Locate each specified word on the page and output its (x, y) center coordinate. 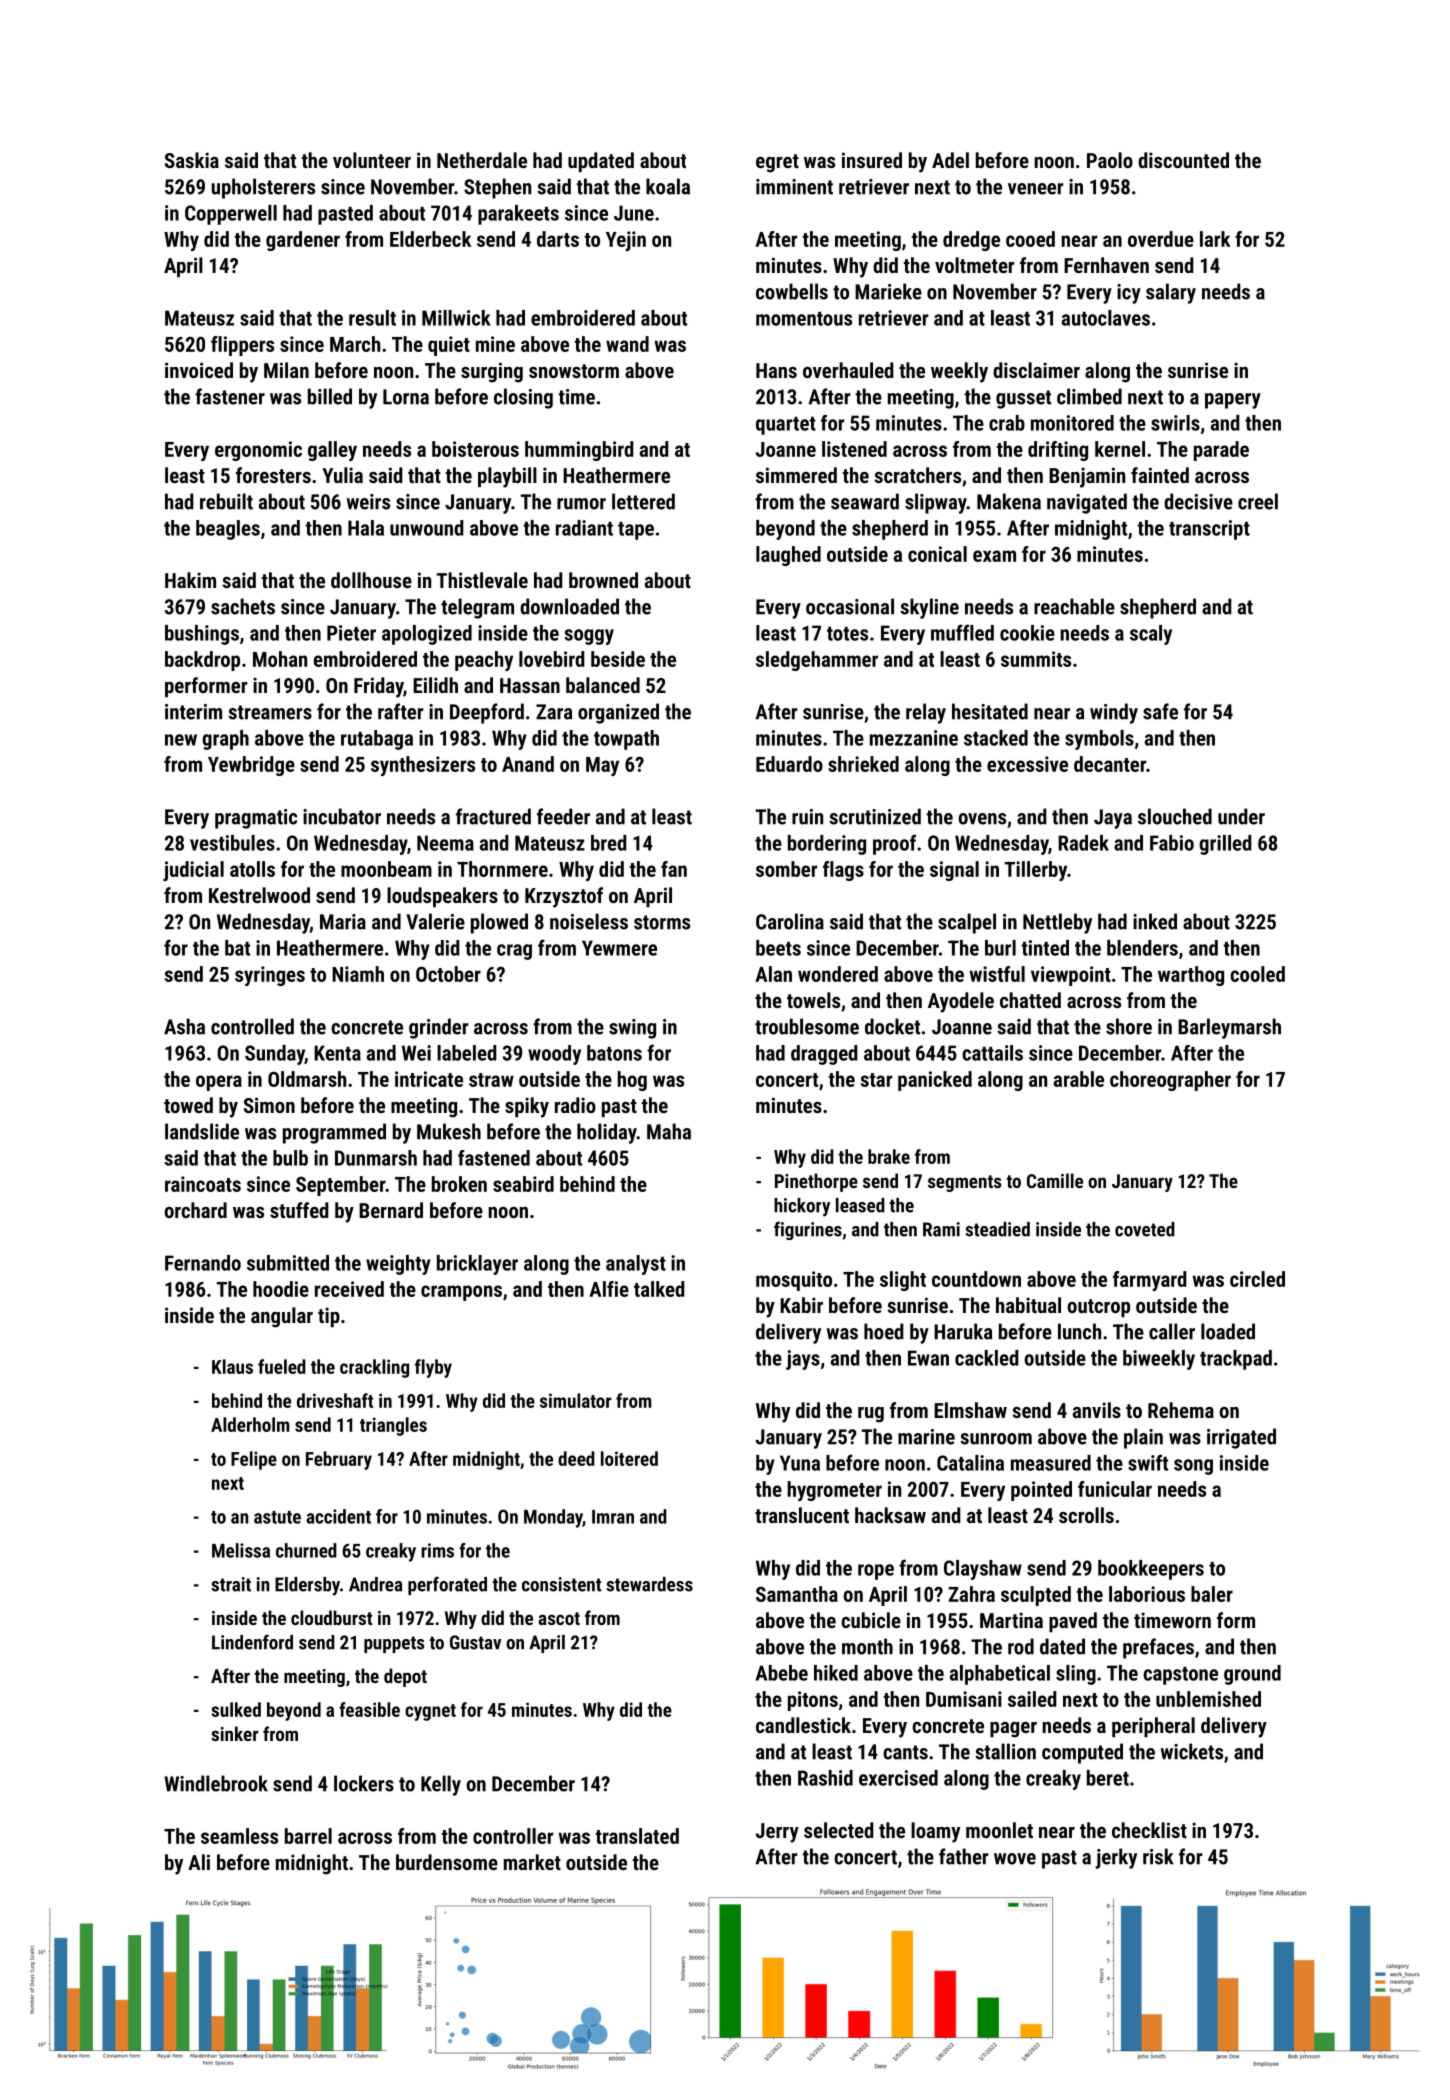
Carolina (790, 921)
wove (1015, 1859)
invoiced (199, 370)
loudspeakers (442, 897)
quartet (786, 426)
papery (1233, 401)
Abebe (782, 1673)
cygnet (430, 1712)
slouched (1175, 816)
